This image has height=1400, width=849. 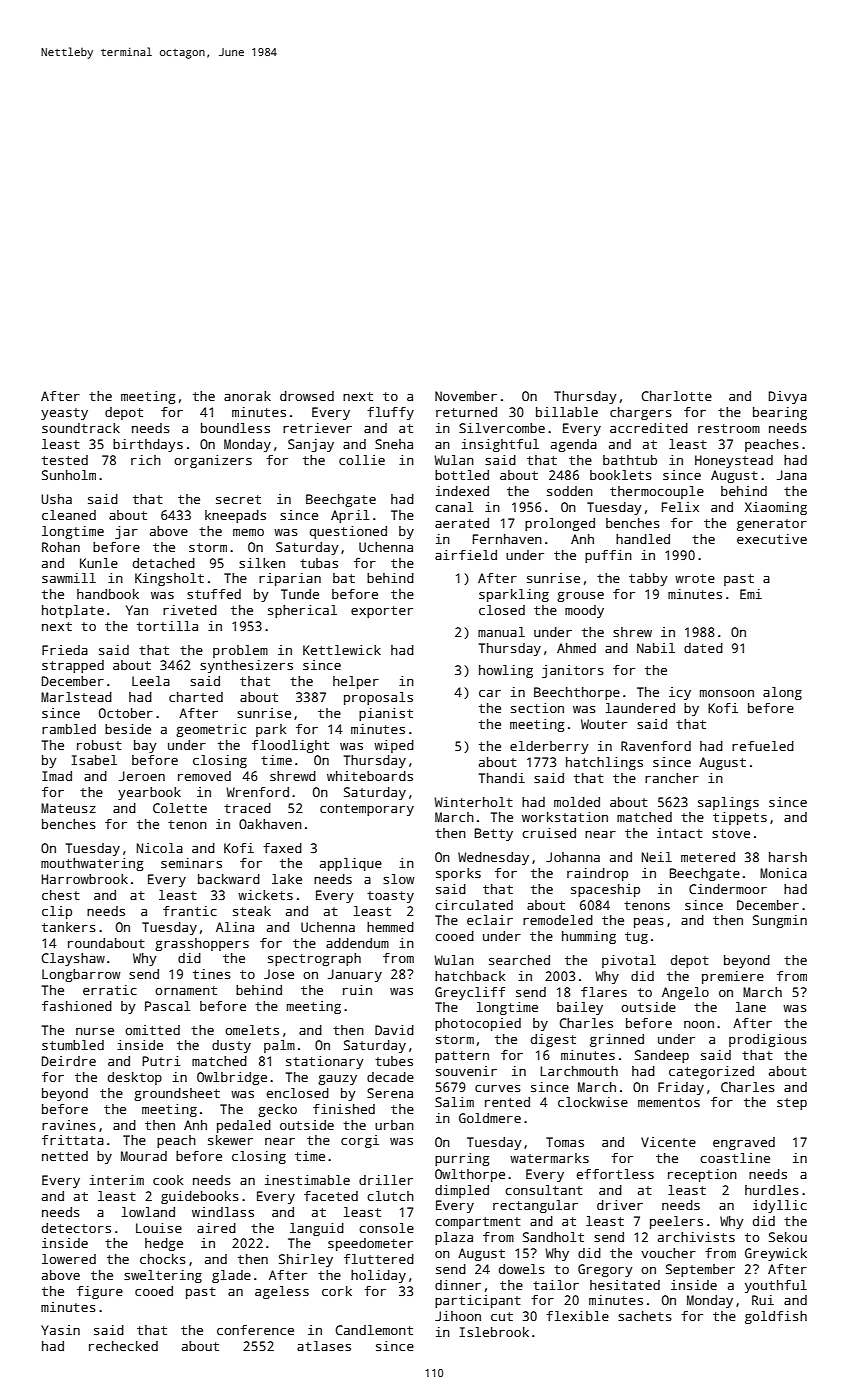 I want to click on windlass, so click(x=223, y=1212).
